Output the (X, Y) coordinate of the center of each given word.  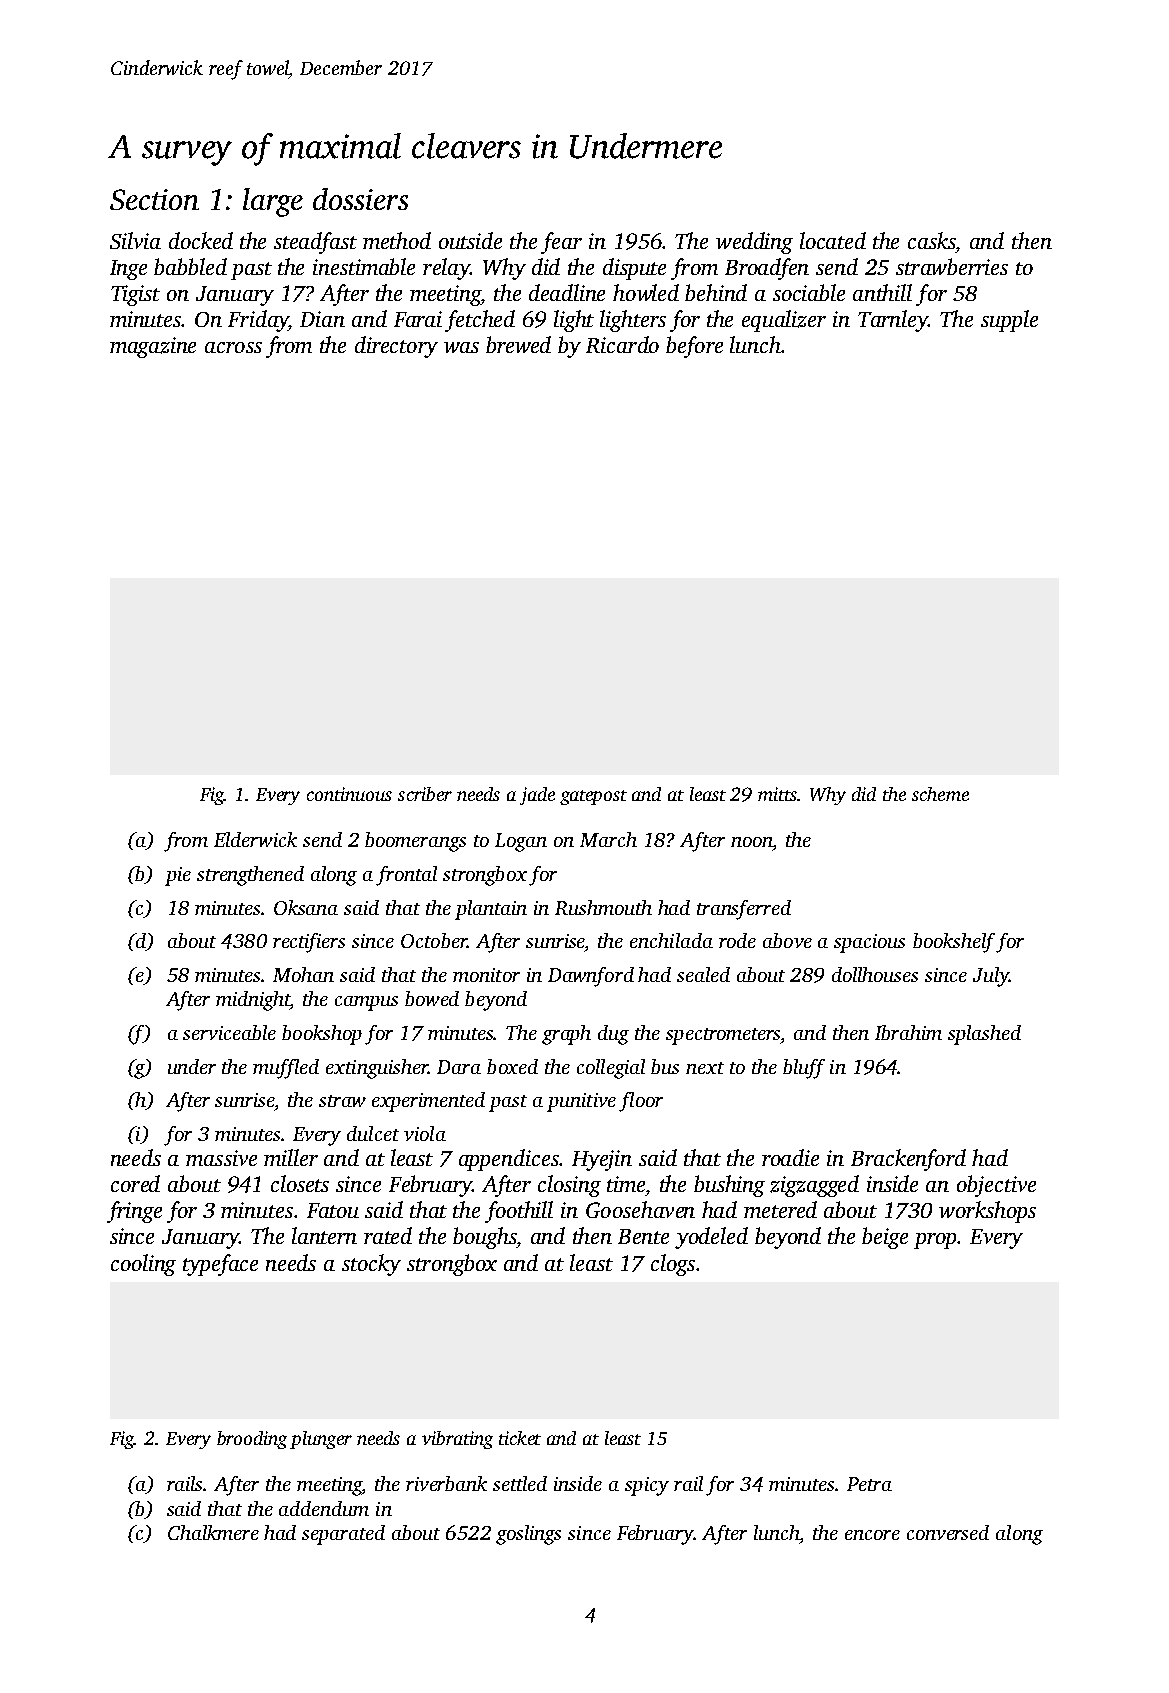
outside (470, 240)
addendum (324, 1508)
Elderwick (255, 839)
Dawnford (591, 977)
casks (932, 240)
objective (996, 1186)
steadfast (315, 243)
